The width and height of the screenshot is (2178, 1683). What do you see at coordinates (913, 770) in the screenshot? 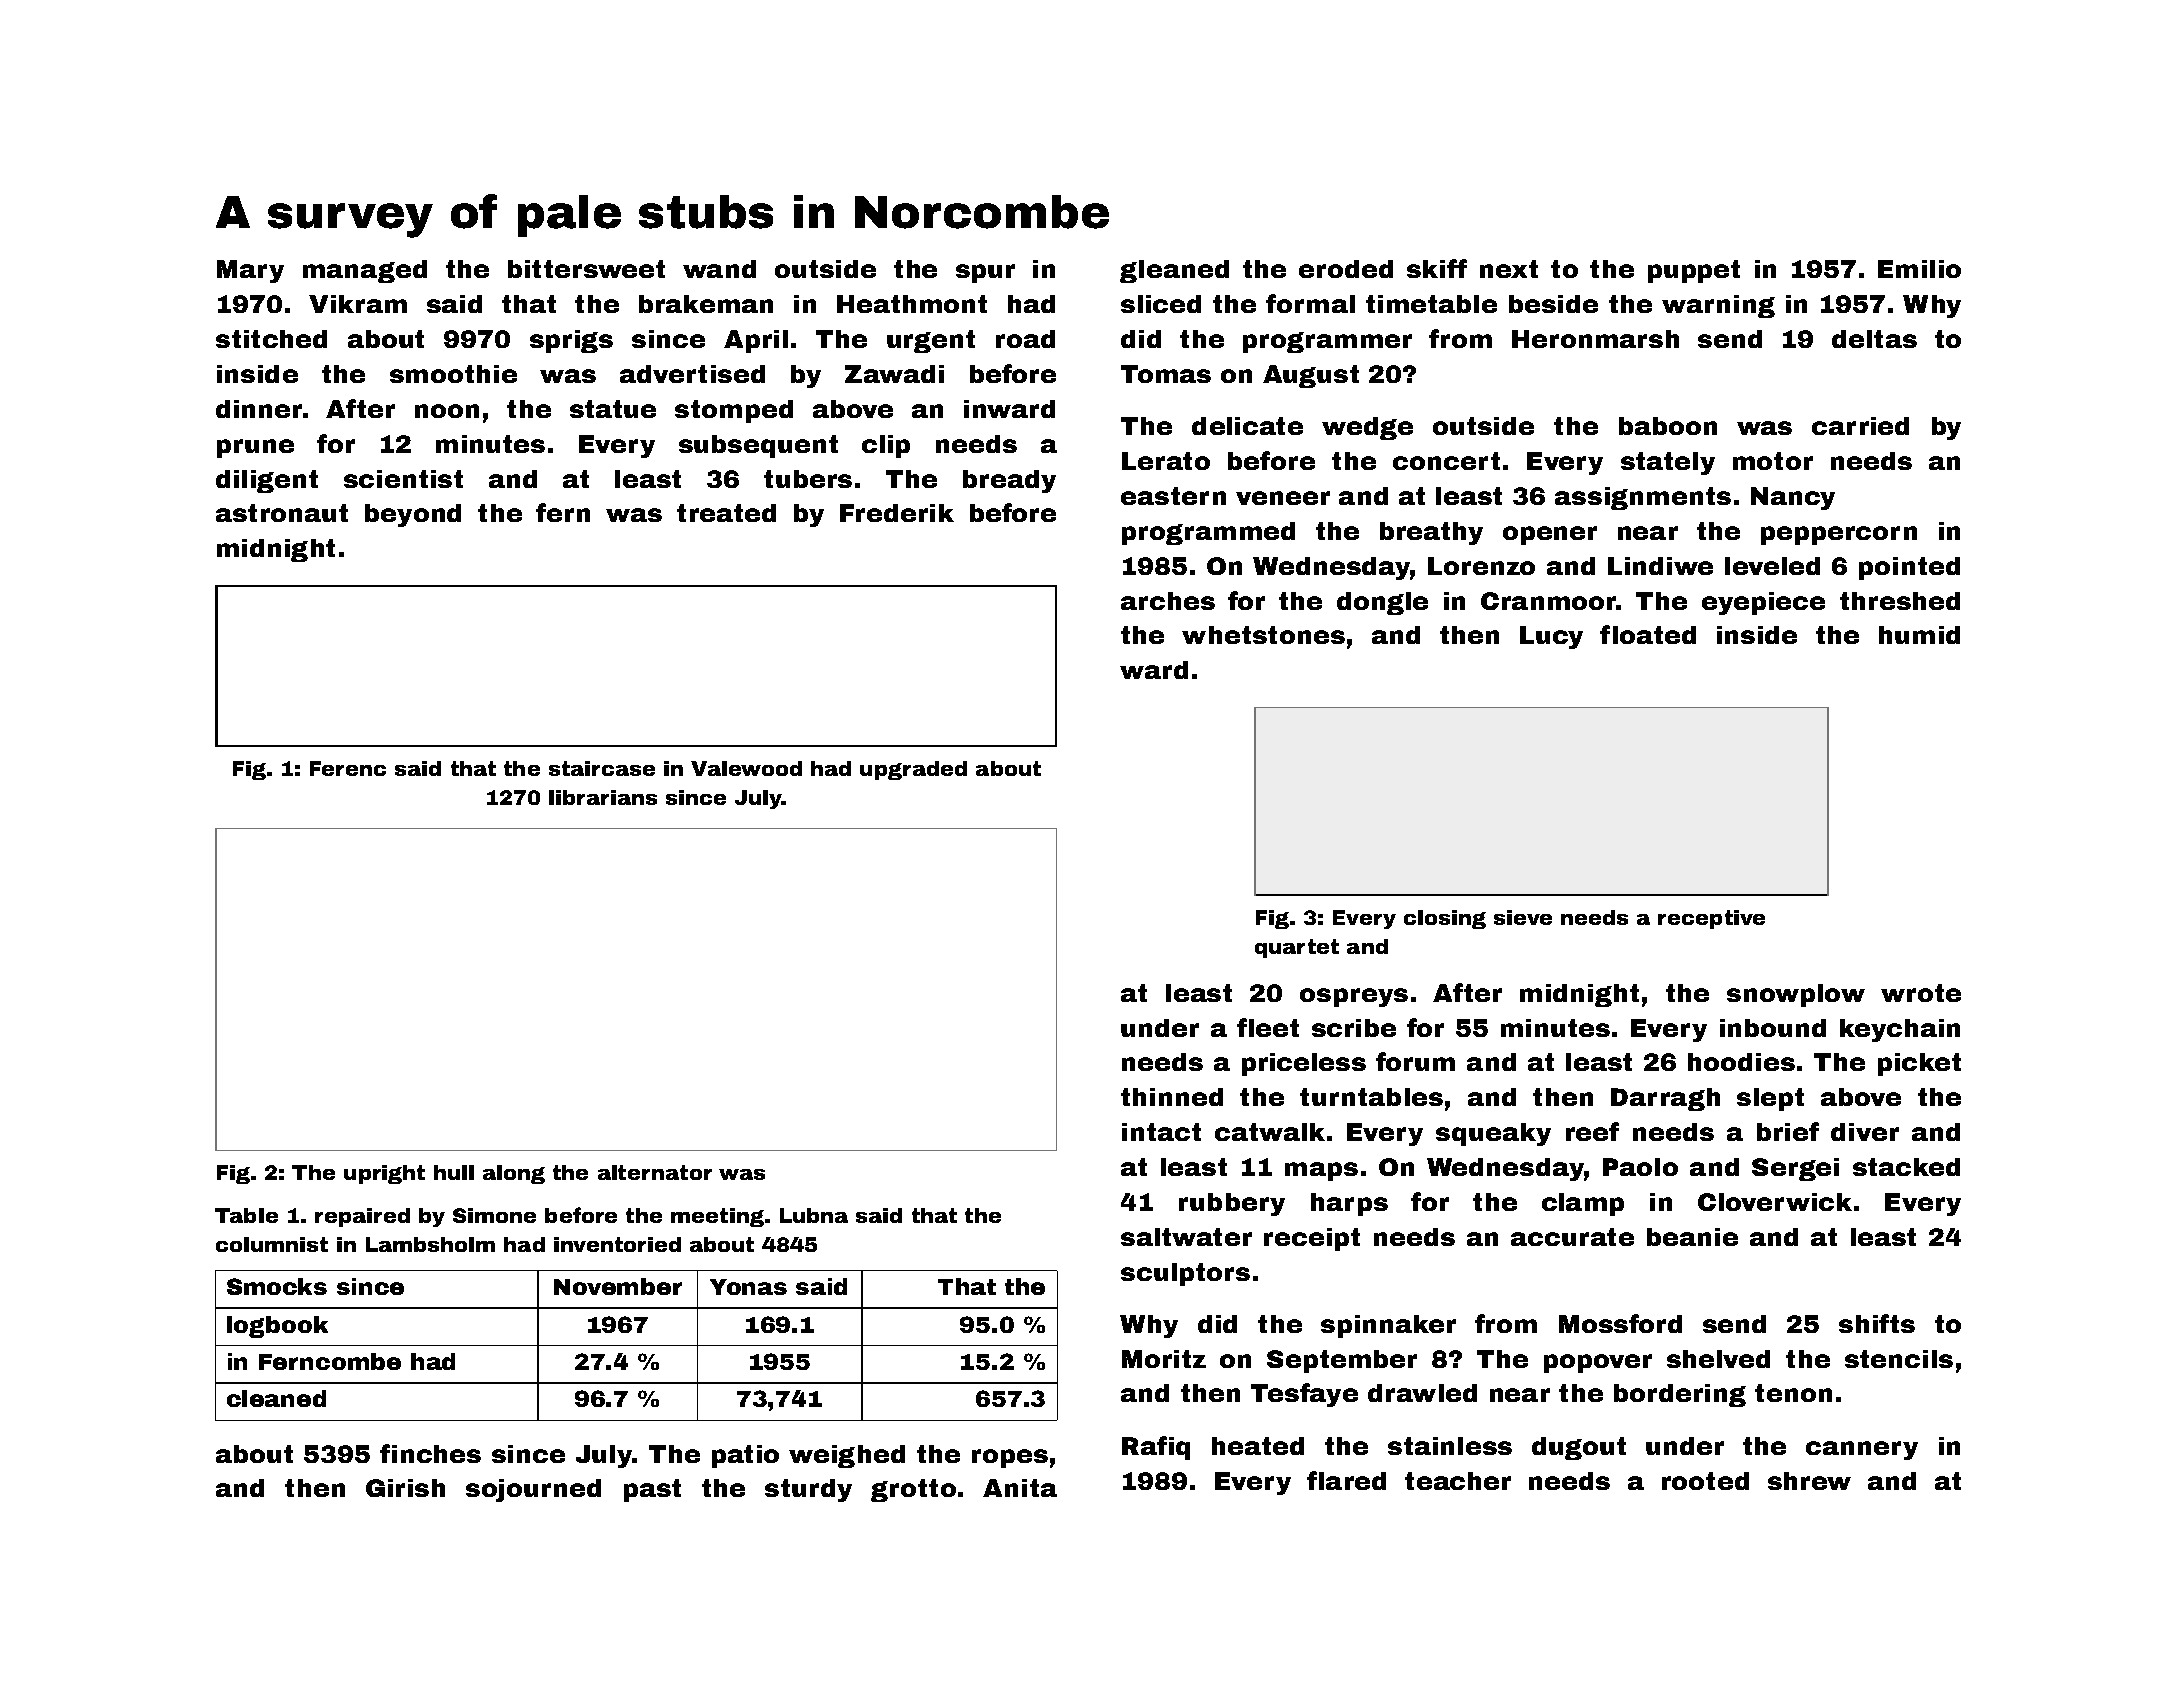
I see `upgraded` at bounding box center [913, 770].
